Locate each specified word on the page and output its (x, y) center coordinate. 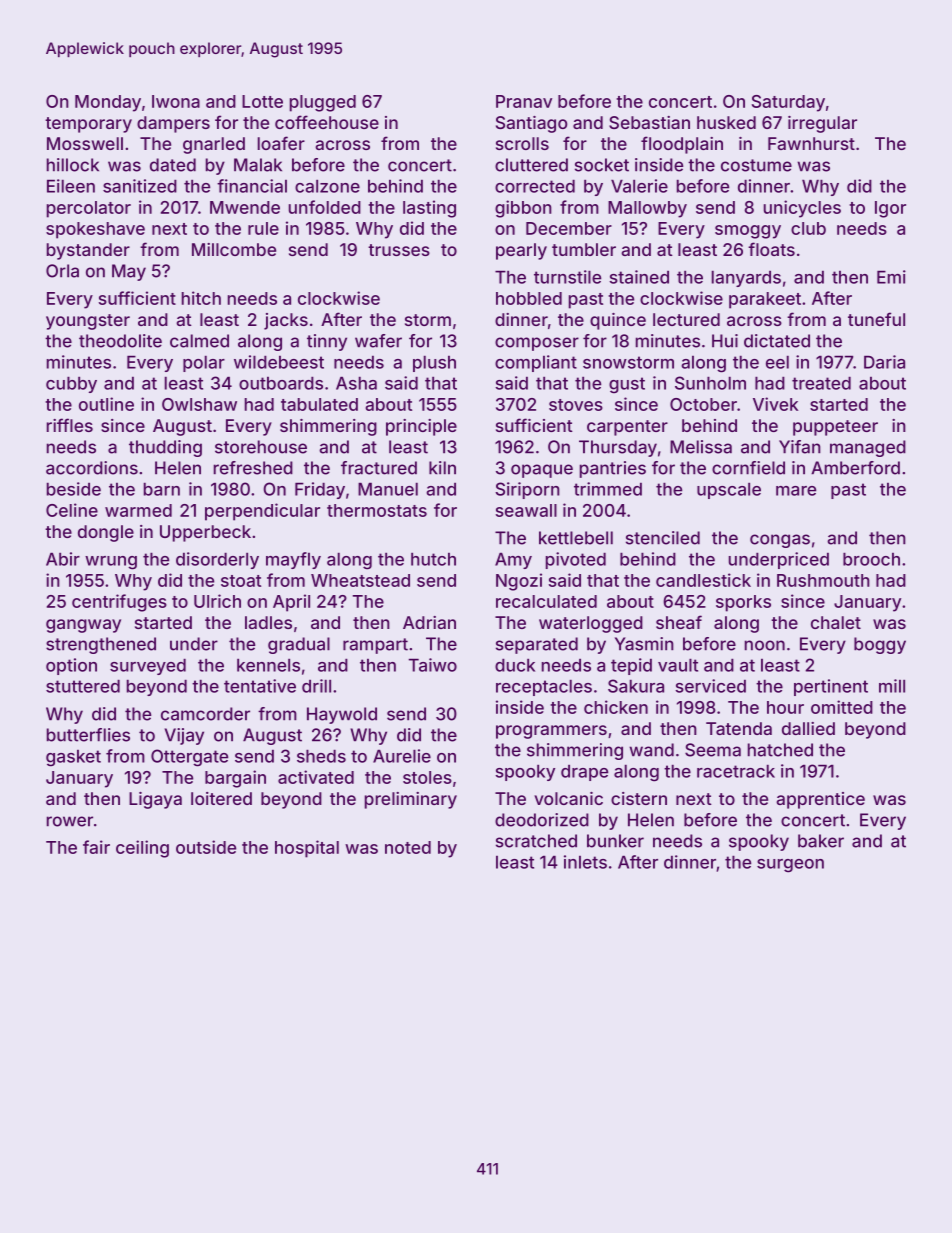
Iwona (176, 101)
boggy (880, 645)
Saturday (788, 103)
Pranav (524, 101)
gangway (83, 626)
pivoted (576, 560)
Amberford (855, 468)
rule (263, 228)
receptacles (544, 687)
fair (96, 847)
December (569, 228)
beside (74, 489)
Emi (891, 277)
